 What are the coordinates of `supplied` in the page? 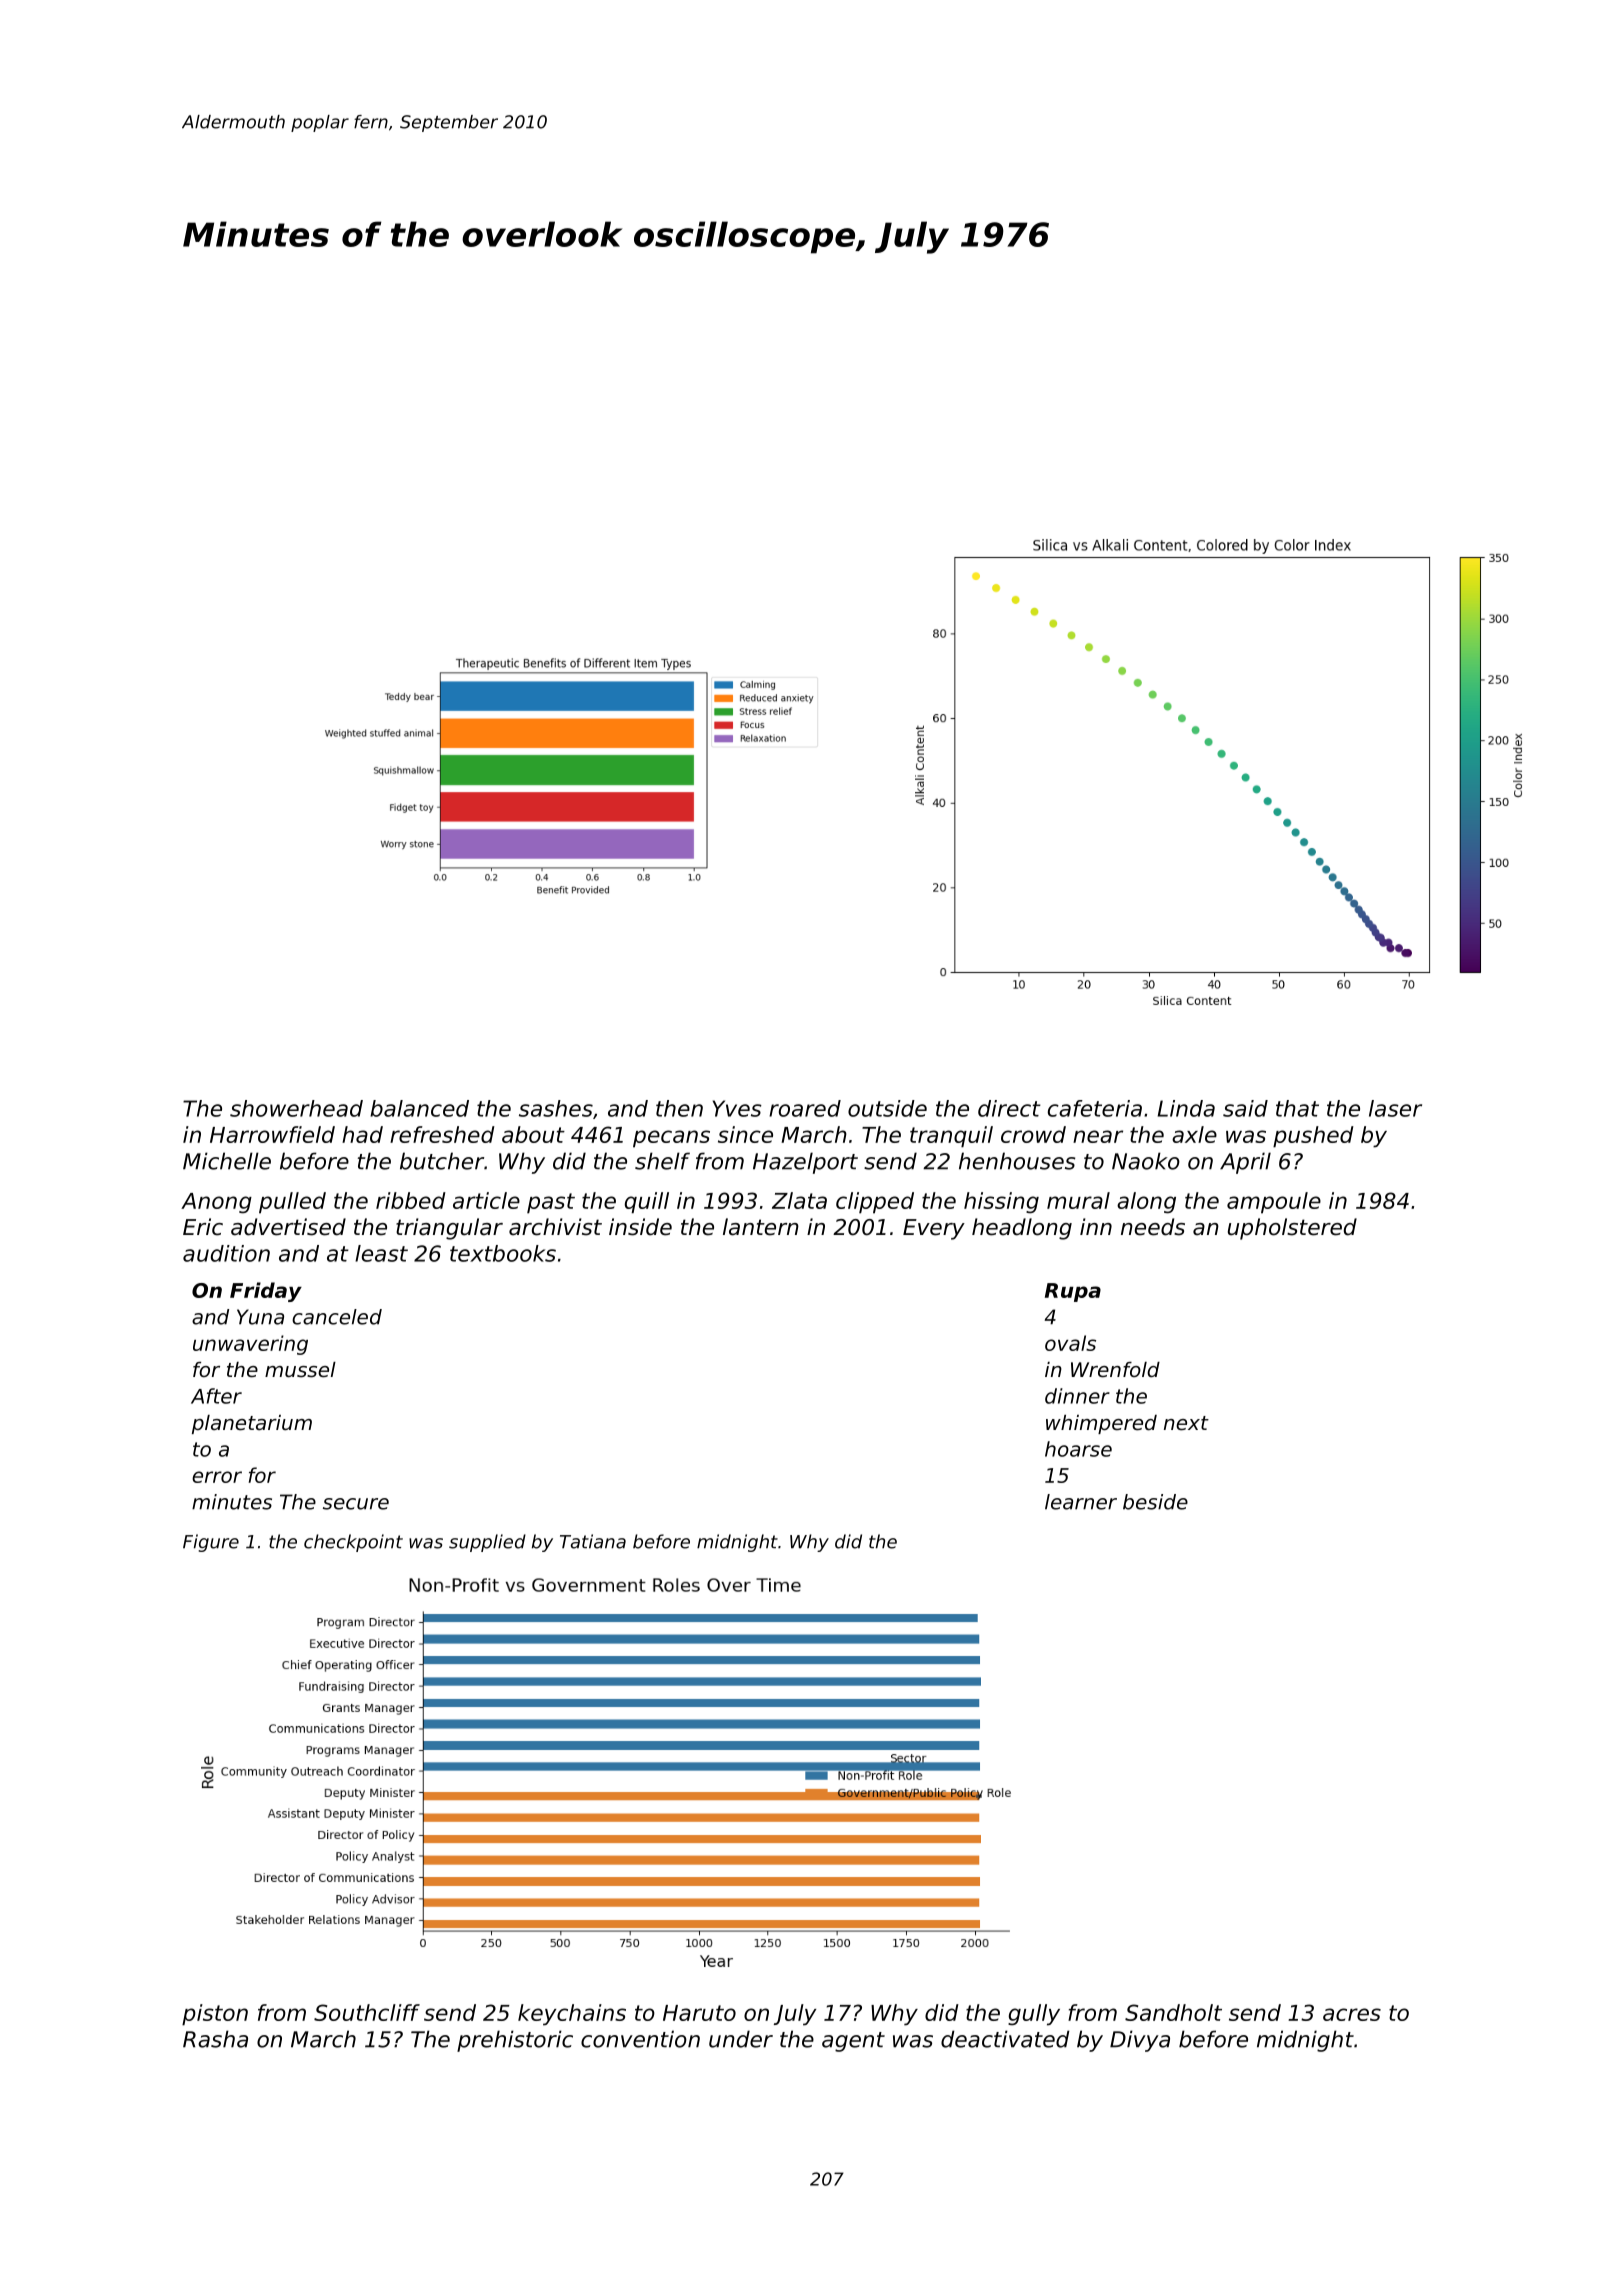 It's located at (487, 1543).
